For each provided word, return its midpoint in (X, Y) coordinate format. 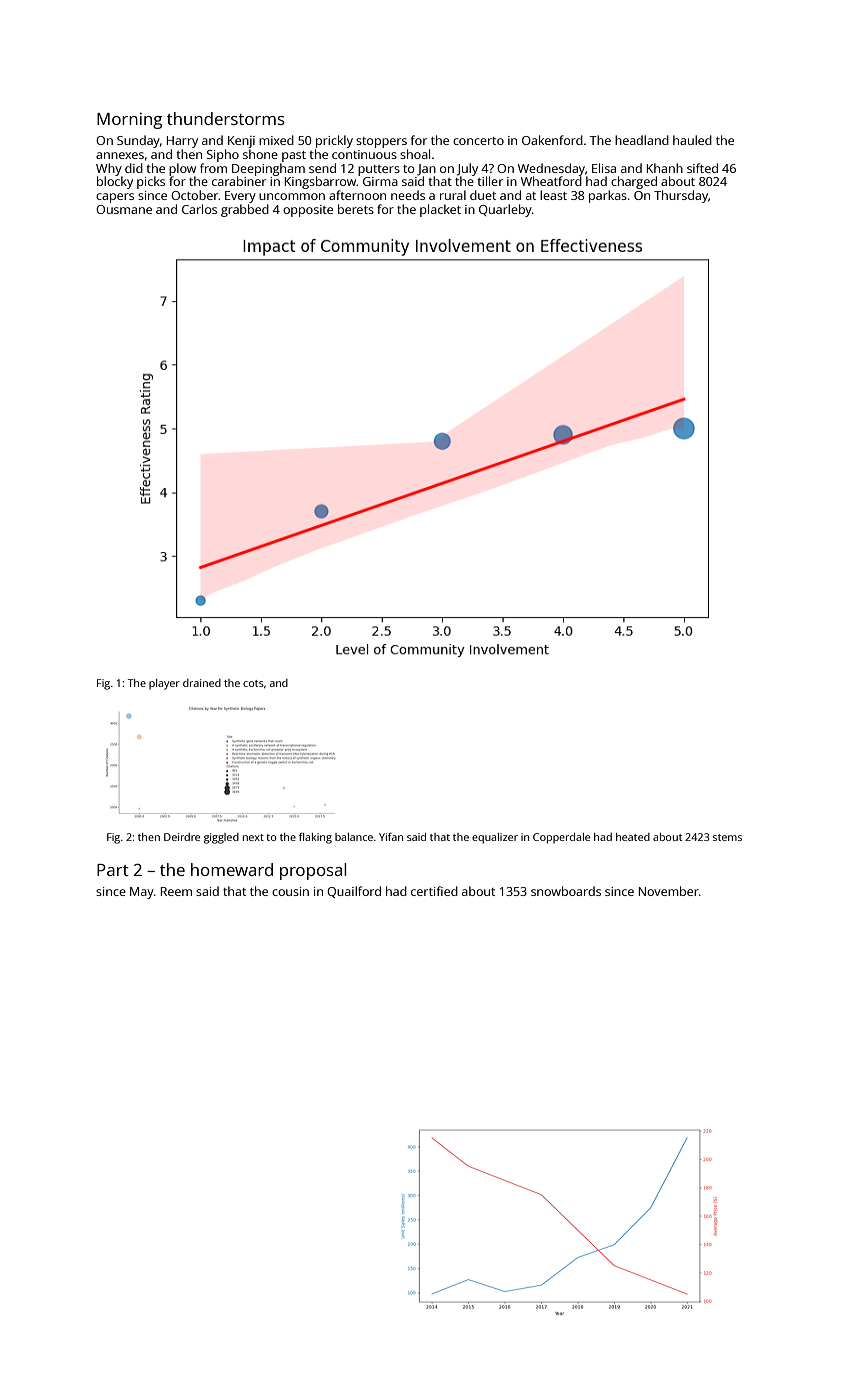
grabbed (245, 210)
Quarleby (505, 210)
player (164, 684)
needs (408, 195)
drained (202, 683)
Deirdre (182, 837)
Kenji (241, 142)
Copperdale (561, 838)
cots (253, 683)
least (553, 195)
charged (634, 182)
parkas (608, 196)
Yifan (391, 837)
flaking (315, 838)
